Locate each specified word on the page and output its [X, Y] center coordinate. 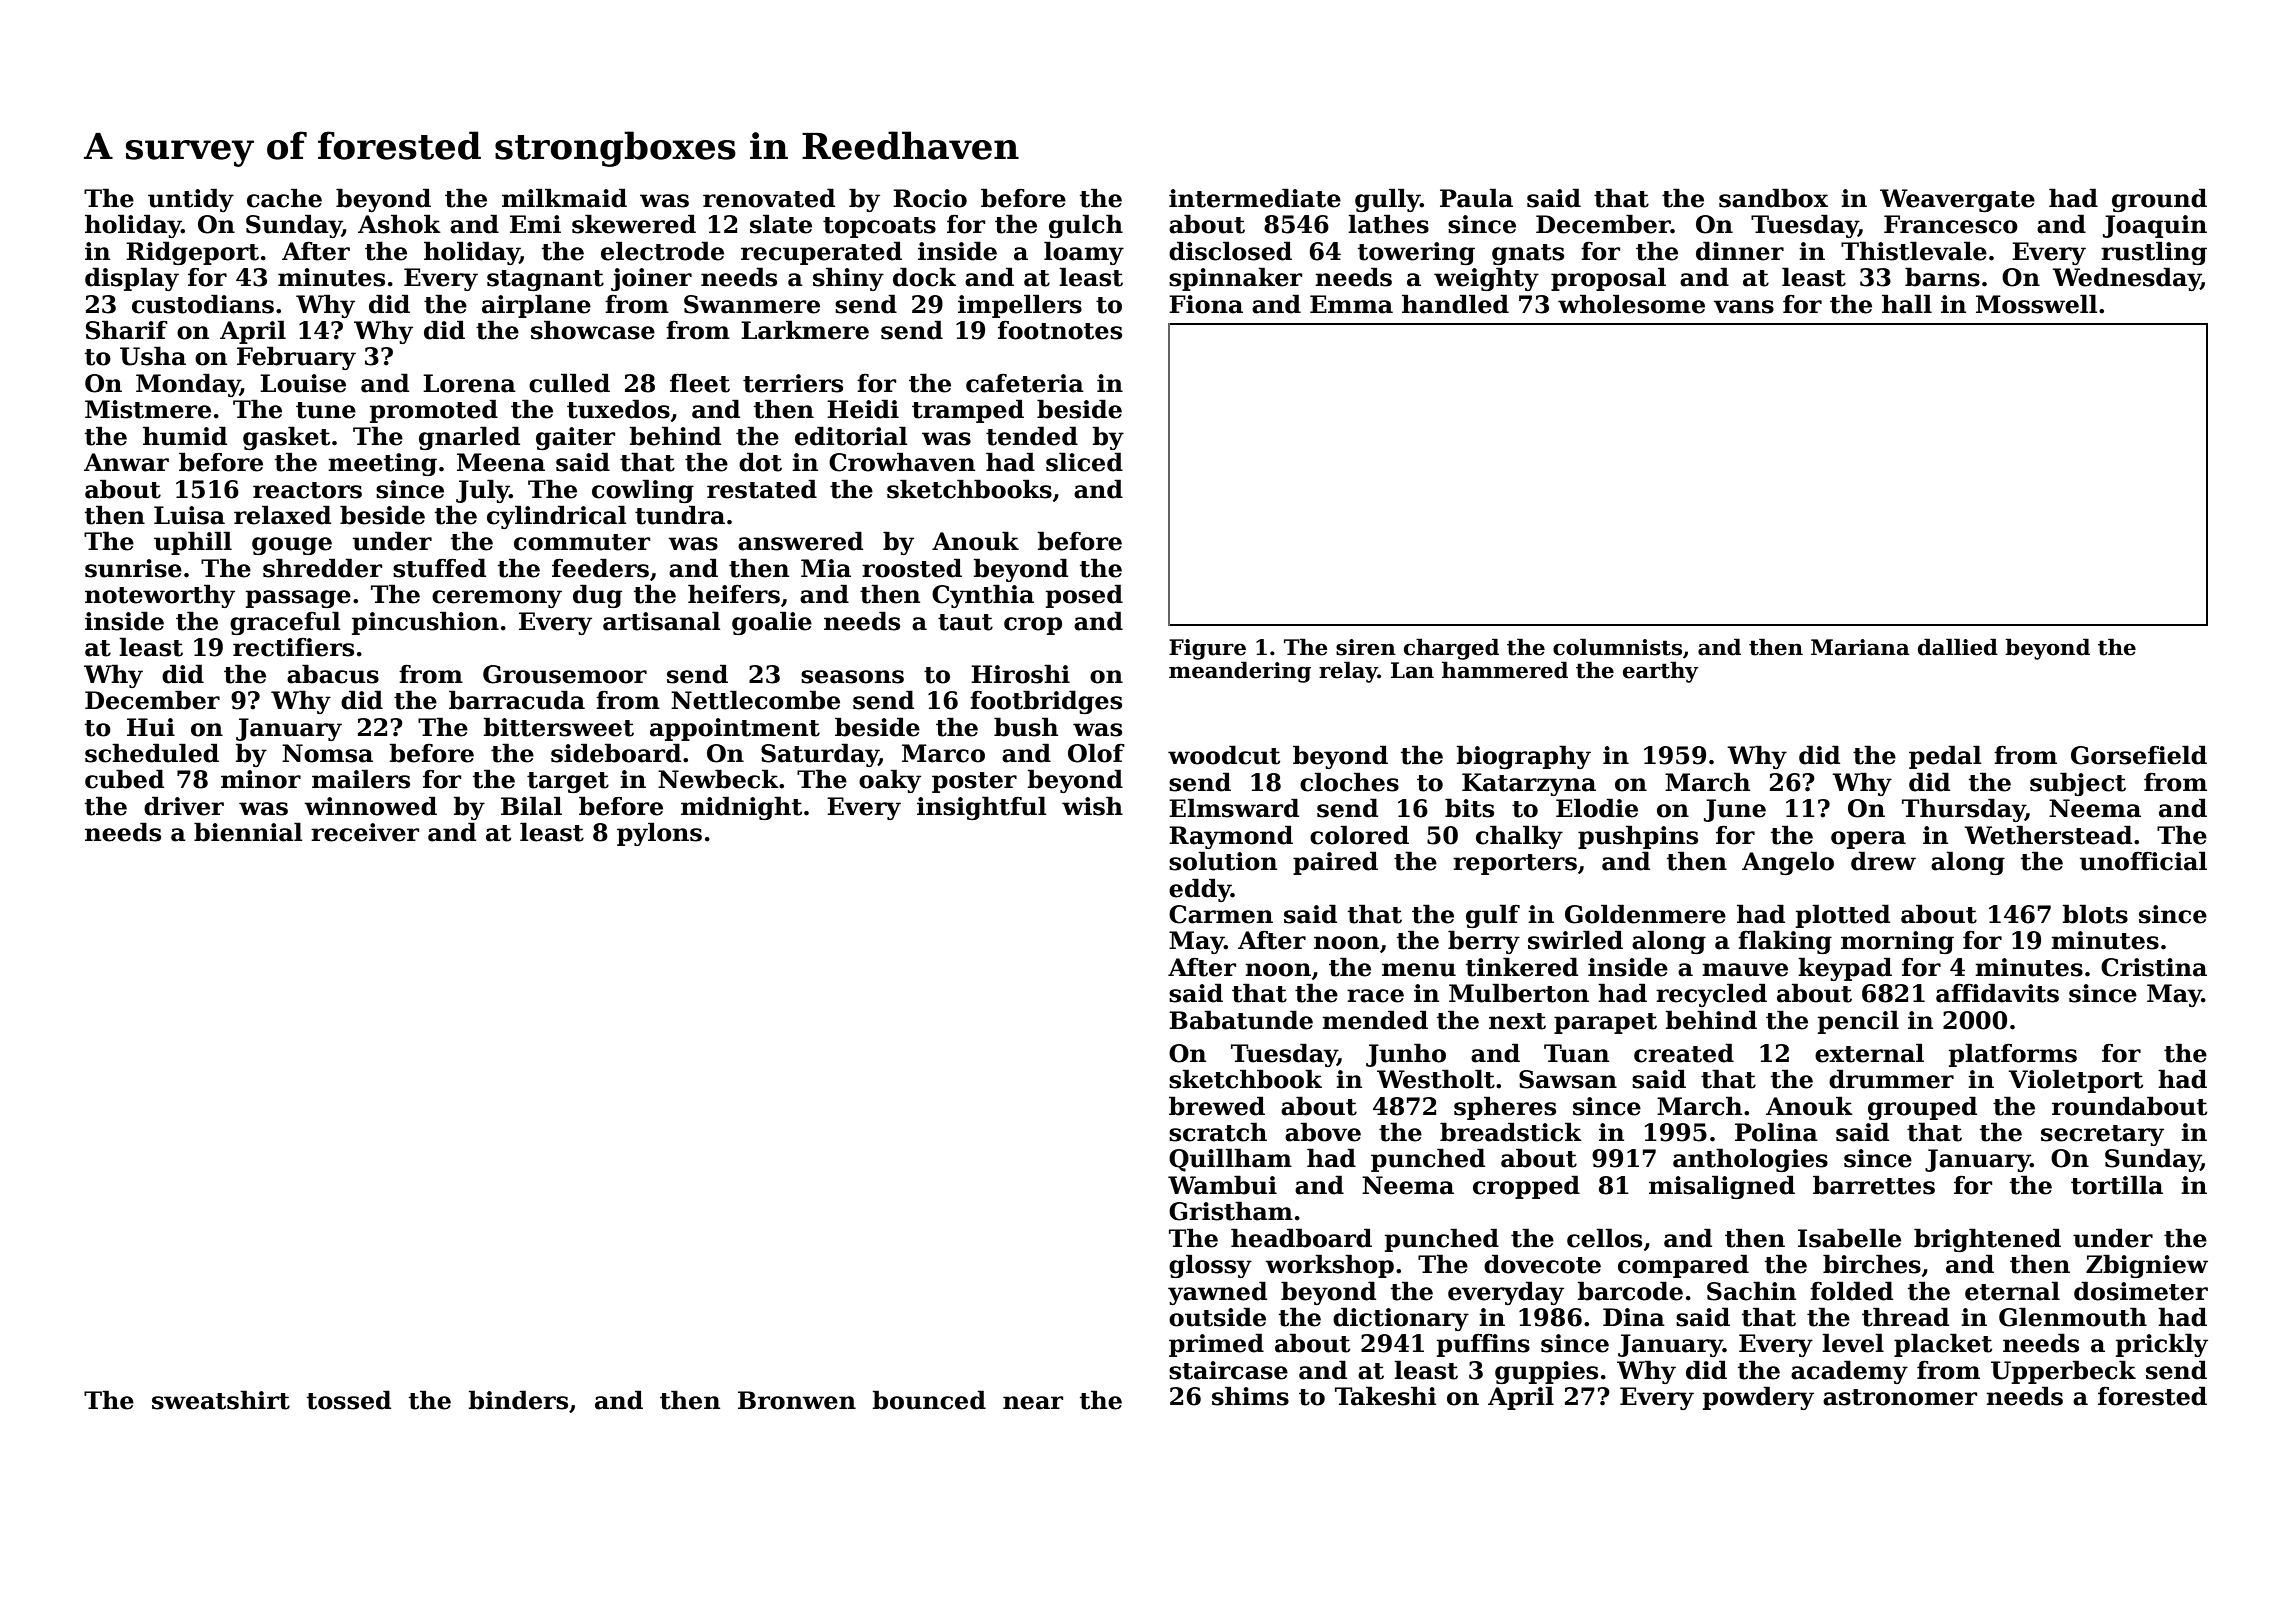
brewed [1217, 1106]
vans [1744, 307]
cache [284, 198]
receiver [365, 832]
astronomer [1900, 1397]
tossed [349, 1400]
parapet [1605, 1023]
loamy [1084, 253]
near [1033, 1403]
